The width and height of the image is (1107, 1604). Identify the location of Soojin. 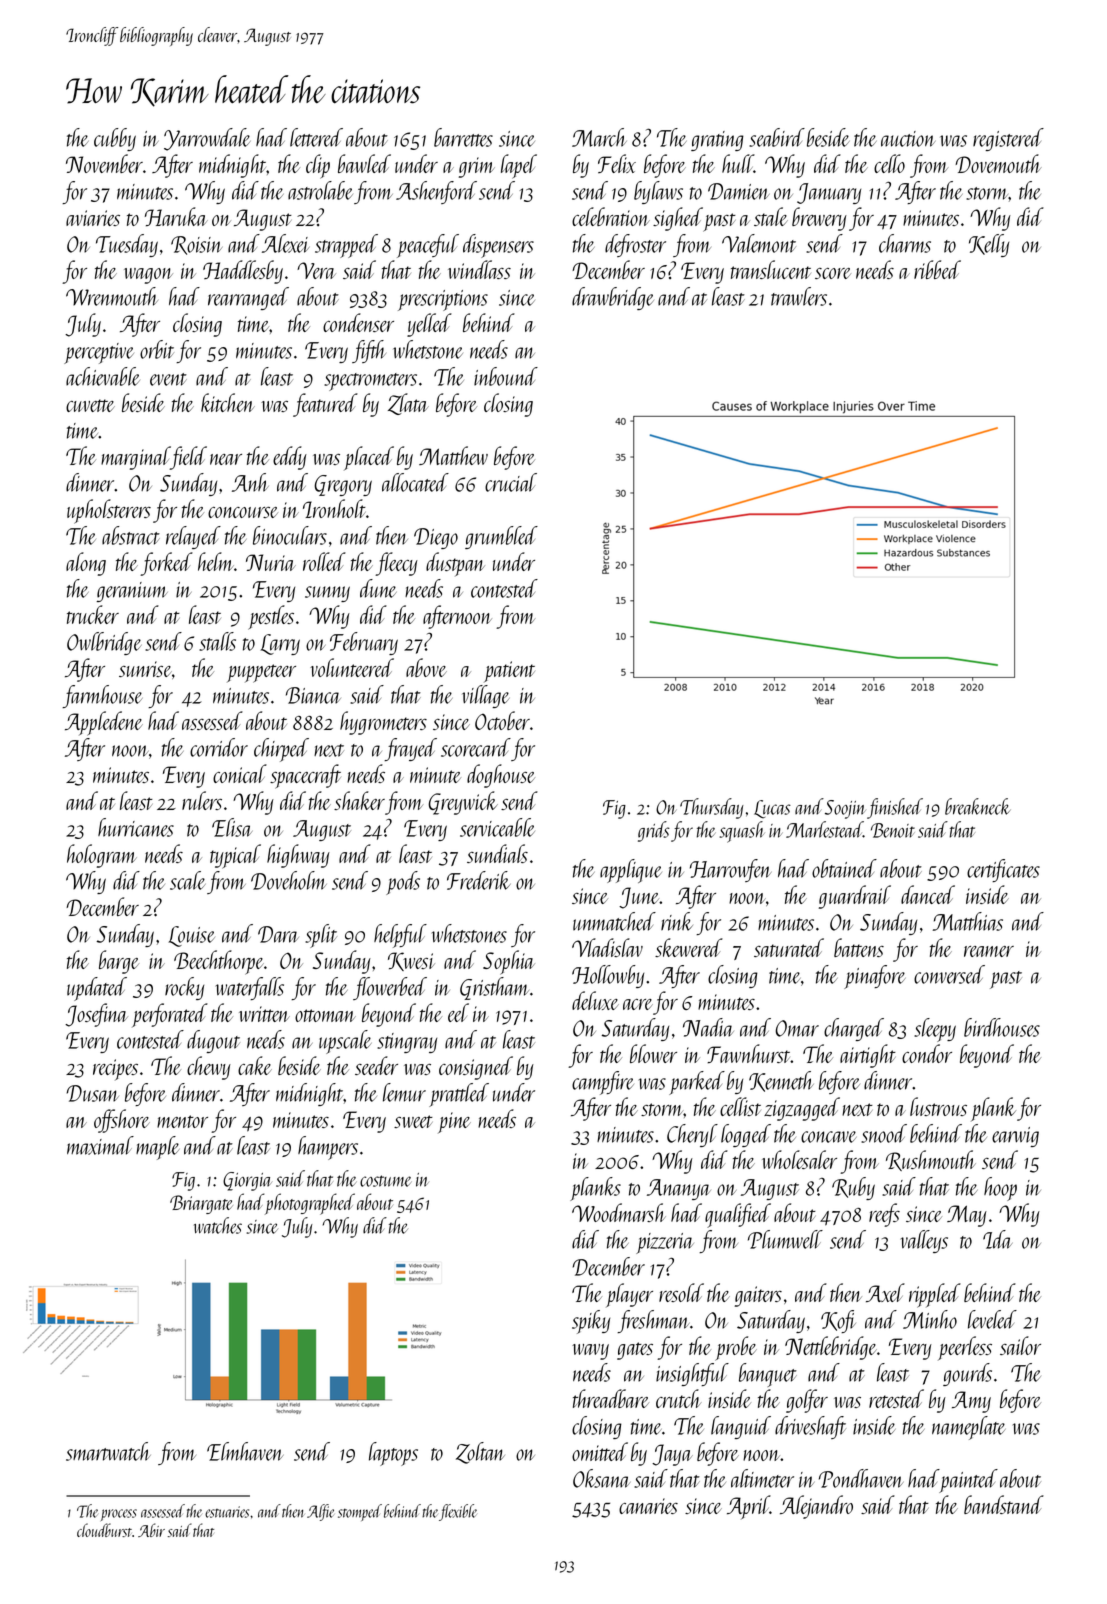
(845, 809).
